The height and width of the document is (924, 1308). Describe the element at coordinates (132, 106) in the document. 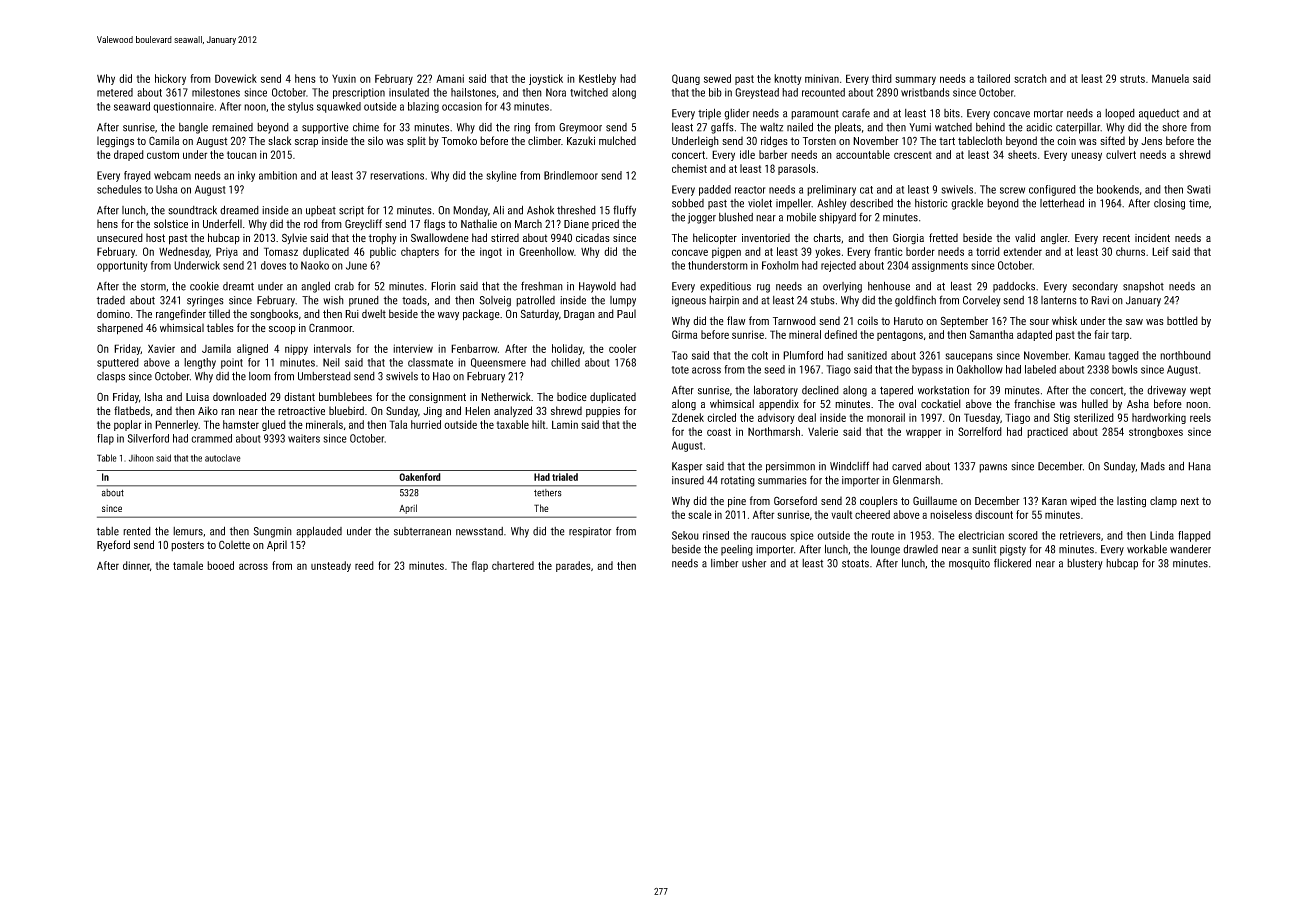

I see `seaward` at that location.
